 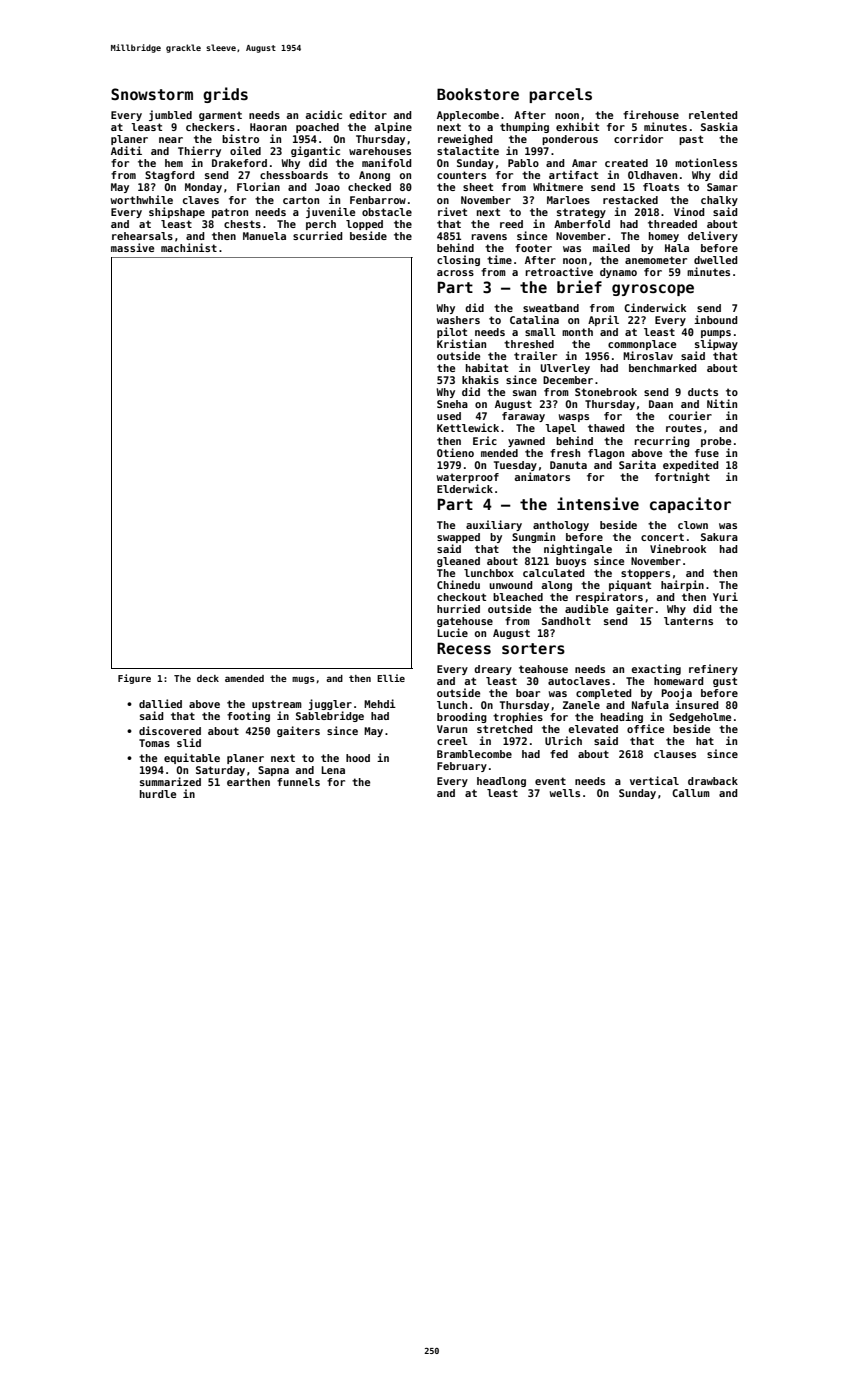 I want to click on lopped, so click(x=364, y=225).
